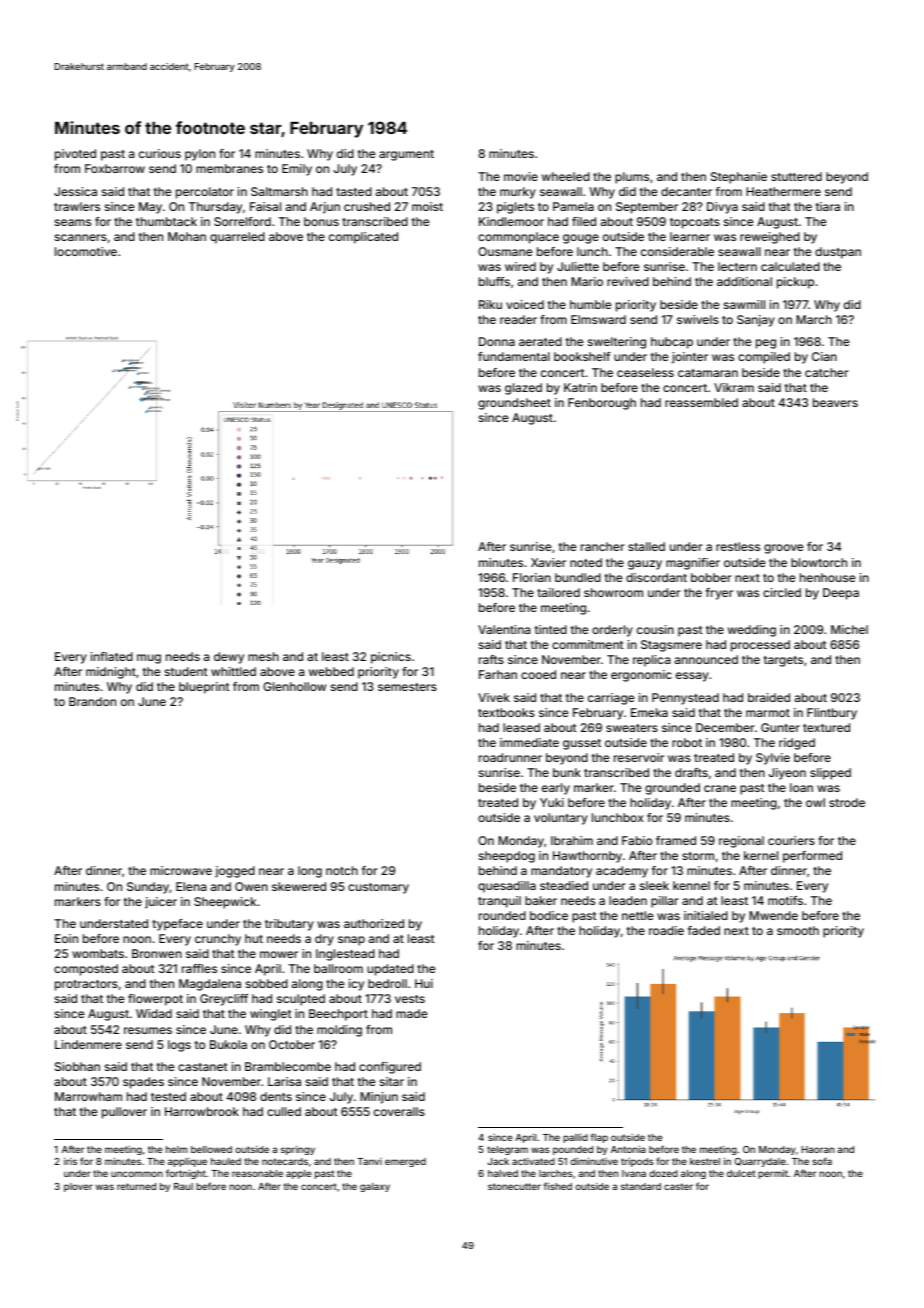 This image has width=924, height=1308. I want to click on ceaseless, so click(645, 372).
